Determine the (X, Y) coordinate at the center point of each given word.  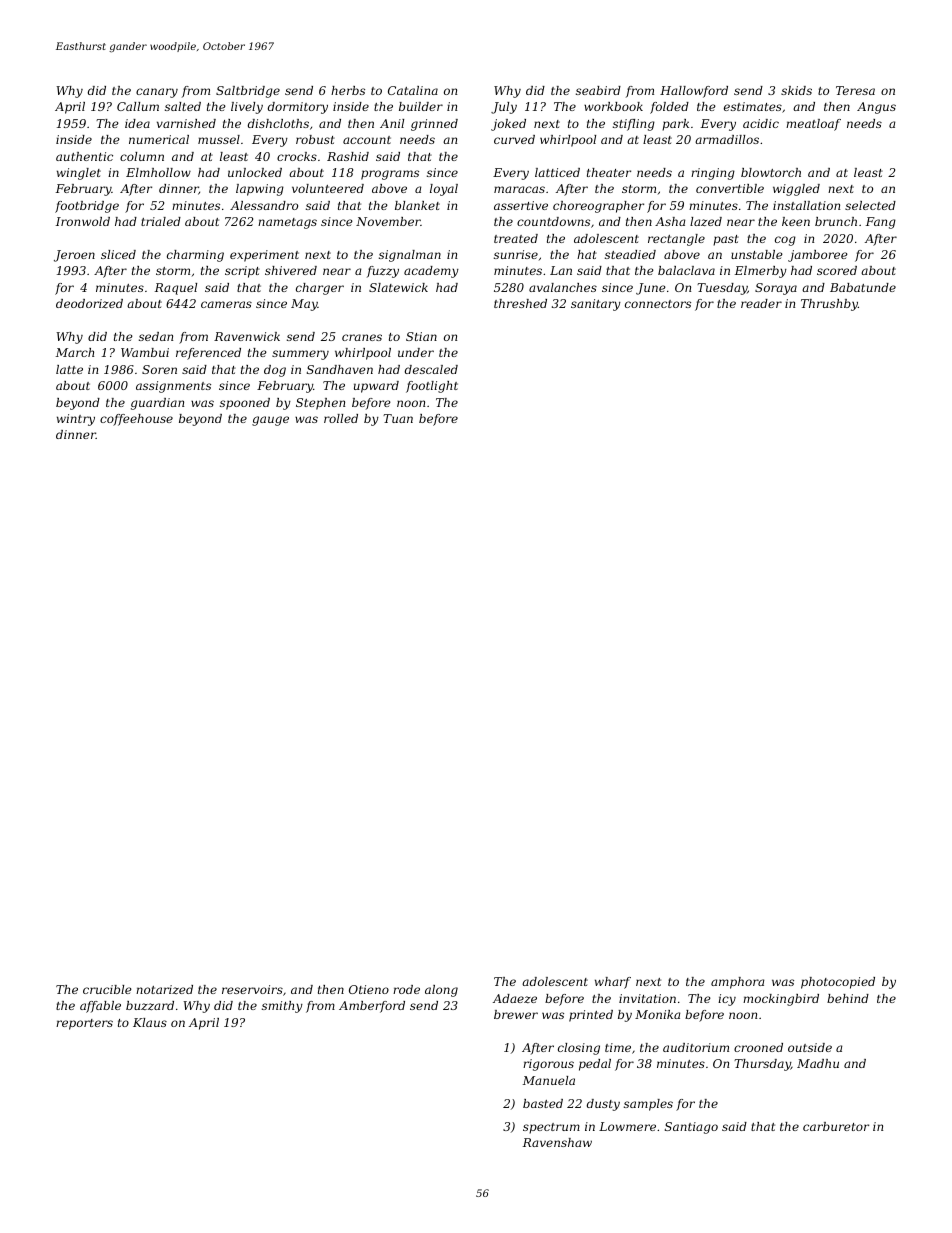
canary (157, 93)
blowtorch (771, 172)
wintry (76, 420)
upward (376, 387)
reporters (84, 1024)
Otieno (369, 989)
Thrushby (829, 305)
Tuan (398, 418)
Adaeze (515, 998)
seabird (598, 90)
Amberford (372, 1007)
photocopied (838, 983)
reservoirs (252, 989)
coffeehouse (136, 420)
